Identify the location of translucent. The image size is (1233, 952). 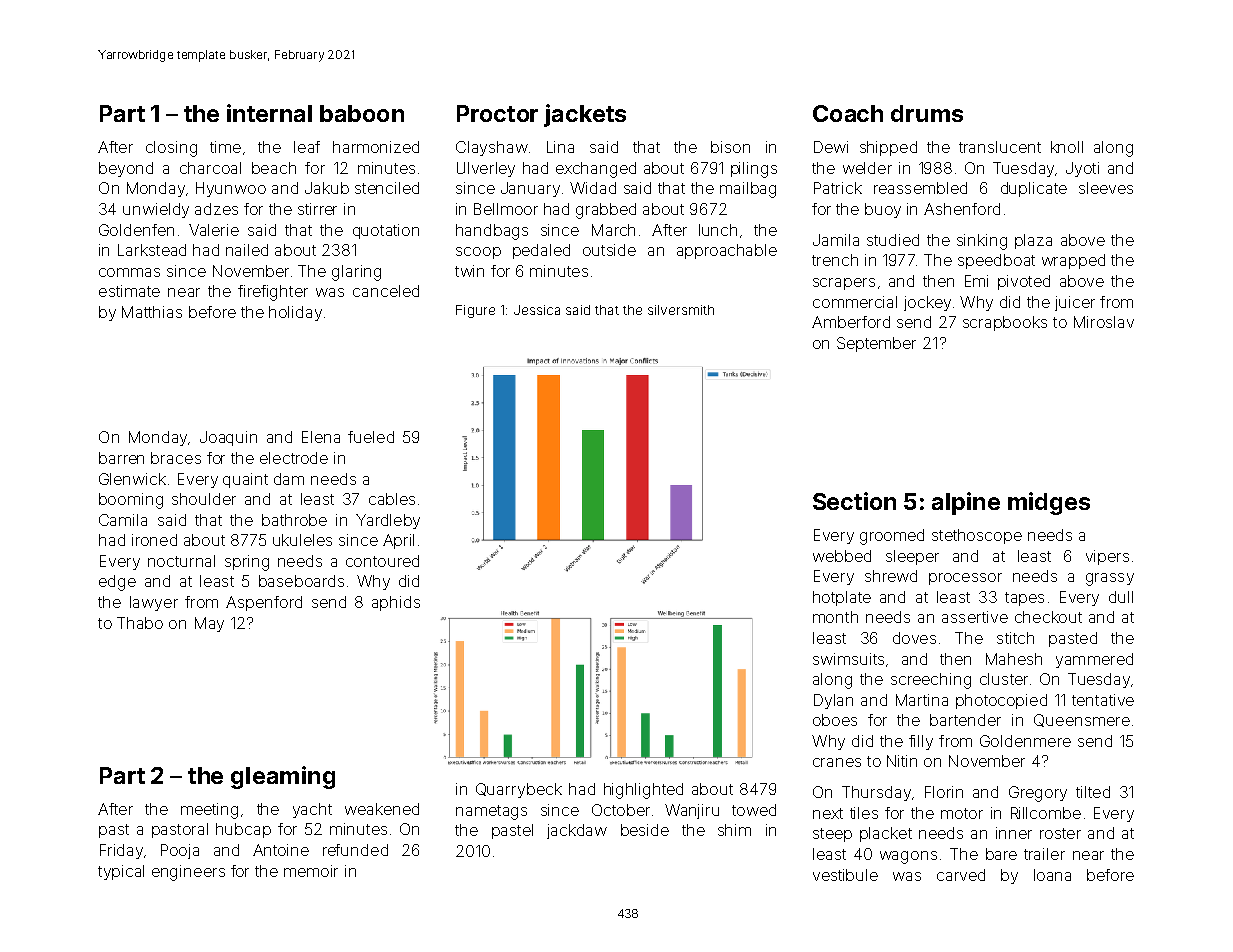
(1000, 147).
